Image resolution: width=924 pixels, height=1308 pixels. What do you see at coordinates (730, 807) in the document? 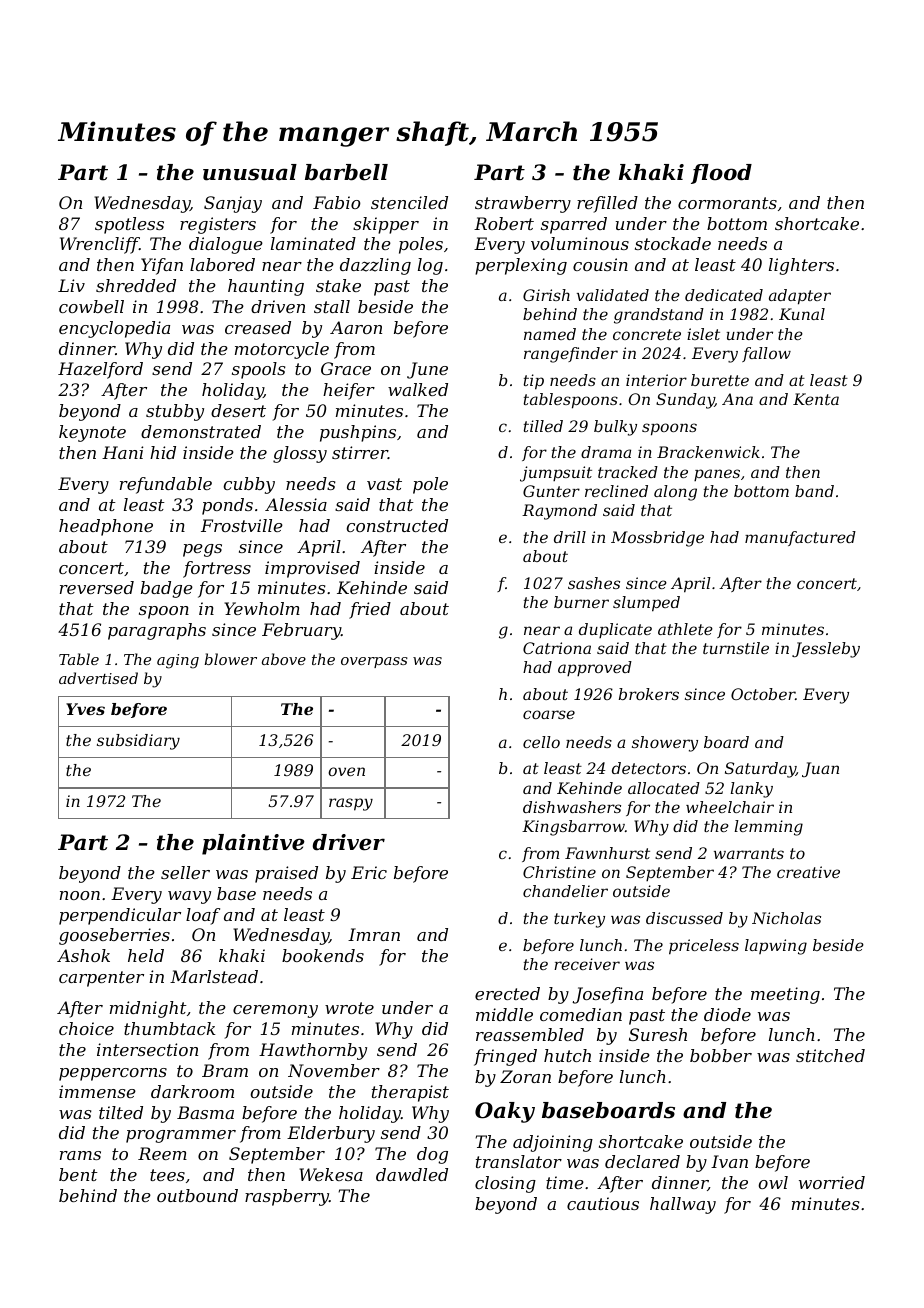
I see `wheelchair` at bounding box center [730, 807].
